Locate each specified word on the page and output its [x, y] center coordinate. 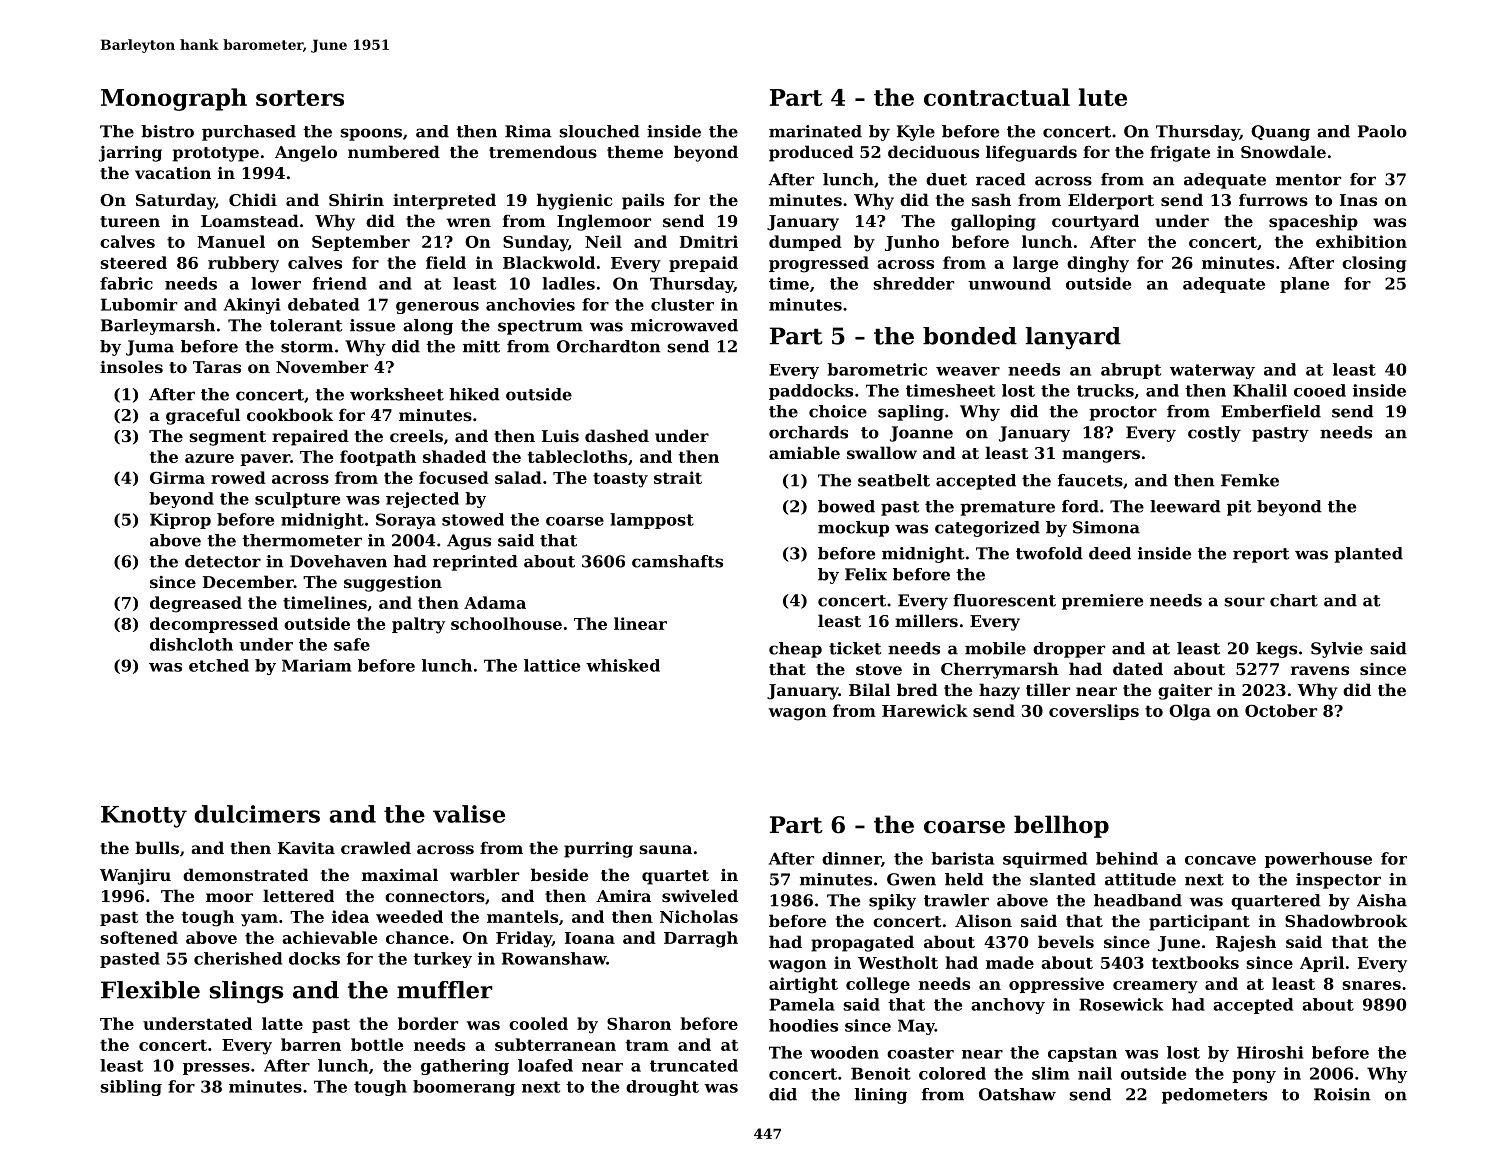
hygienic [574, 201]
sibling [131, 1088]
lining [881, 1096]
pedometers [1214, 1096]
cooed [1320, 390]
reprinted [475, 563]
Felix [866, 574]
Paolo [1382, 131]
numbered [394, 151]
